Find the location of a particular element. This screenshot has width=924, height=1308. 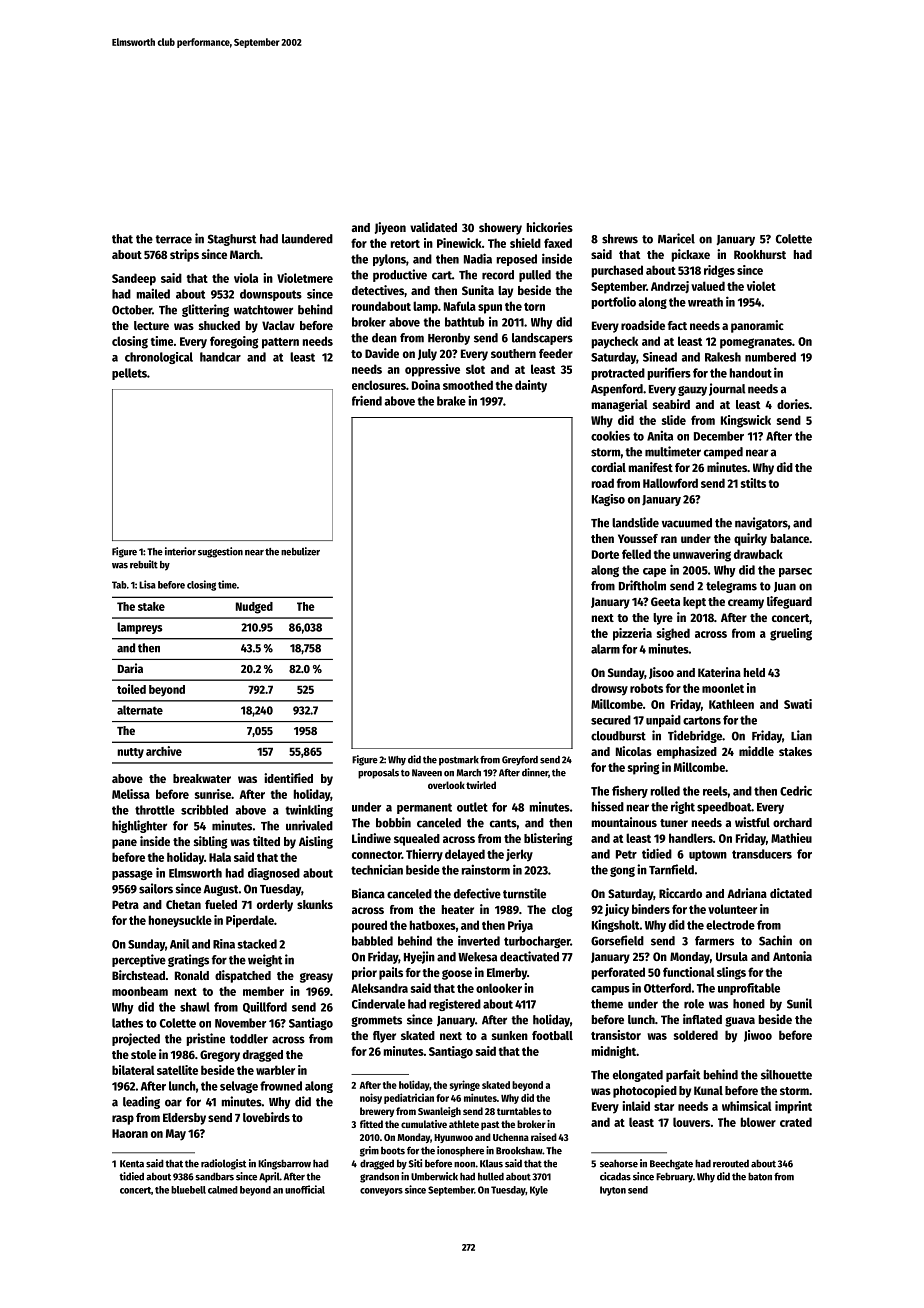

Haoran is located at coordinates (130, 1133).
